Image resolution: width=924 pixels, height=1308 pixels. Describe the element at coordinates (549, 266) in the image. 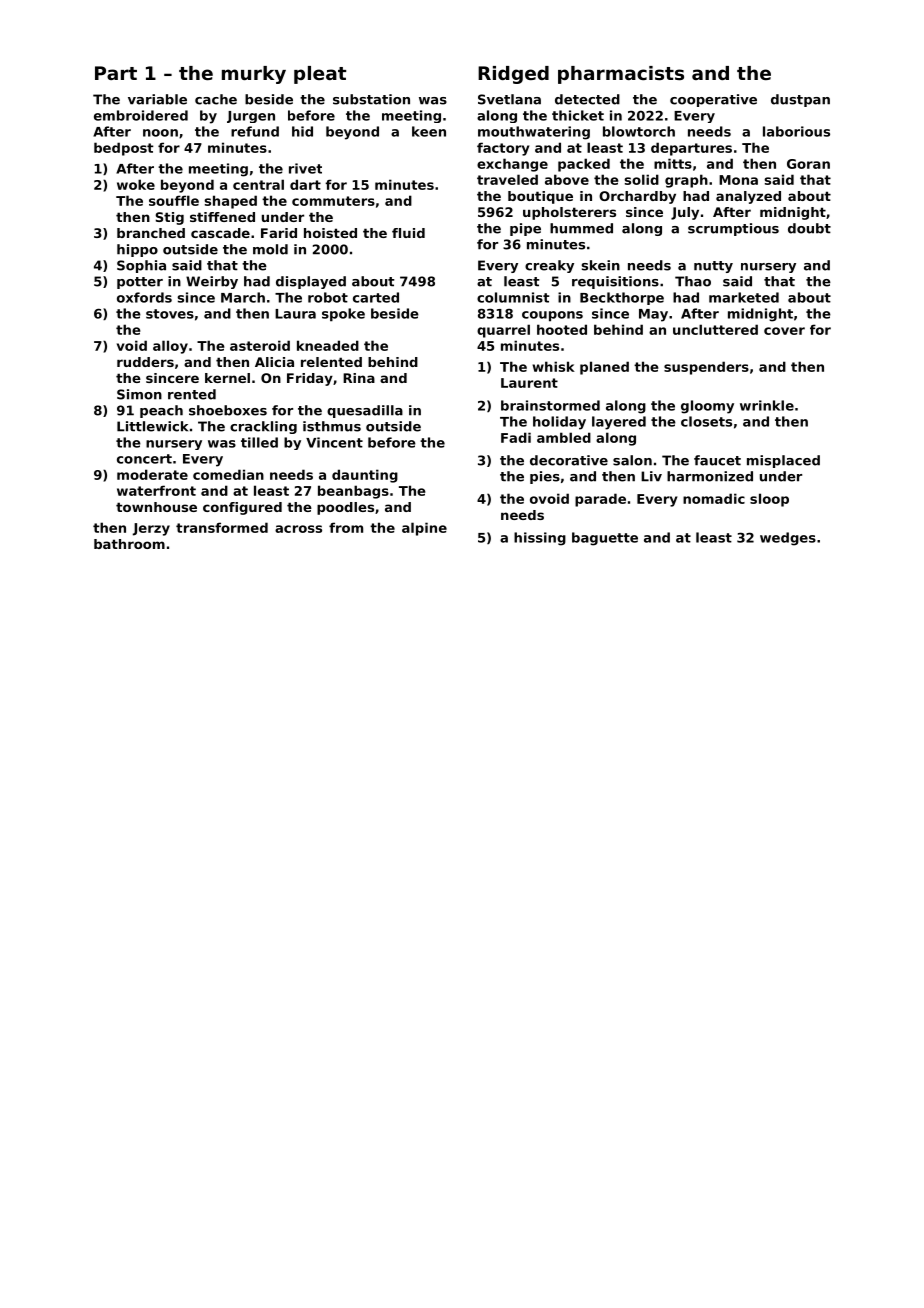

I see `creaky` at that location.
